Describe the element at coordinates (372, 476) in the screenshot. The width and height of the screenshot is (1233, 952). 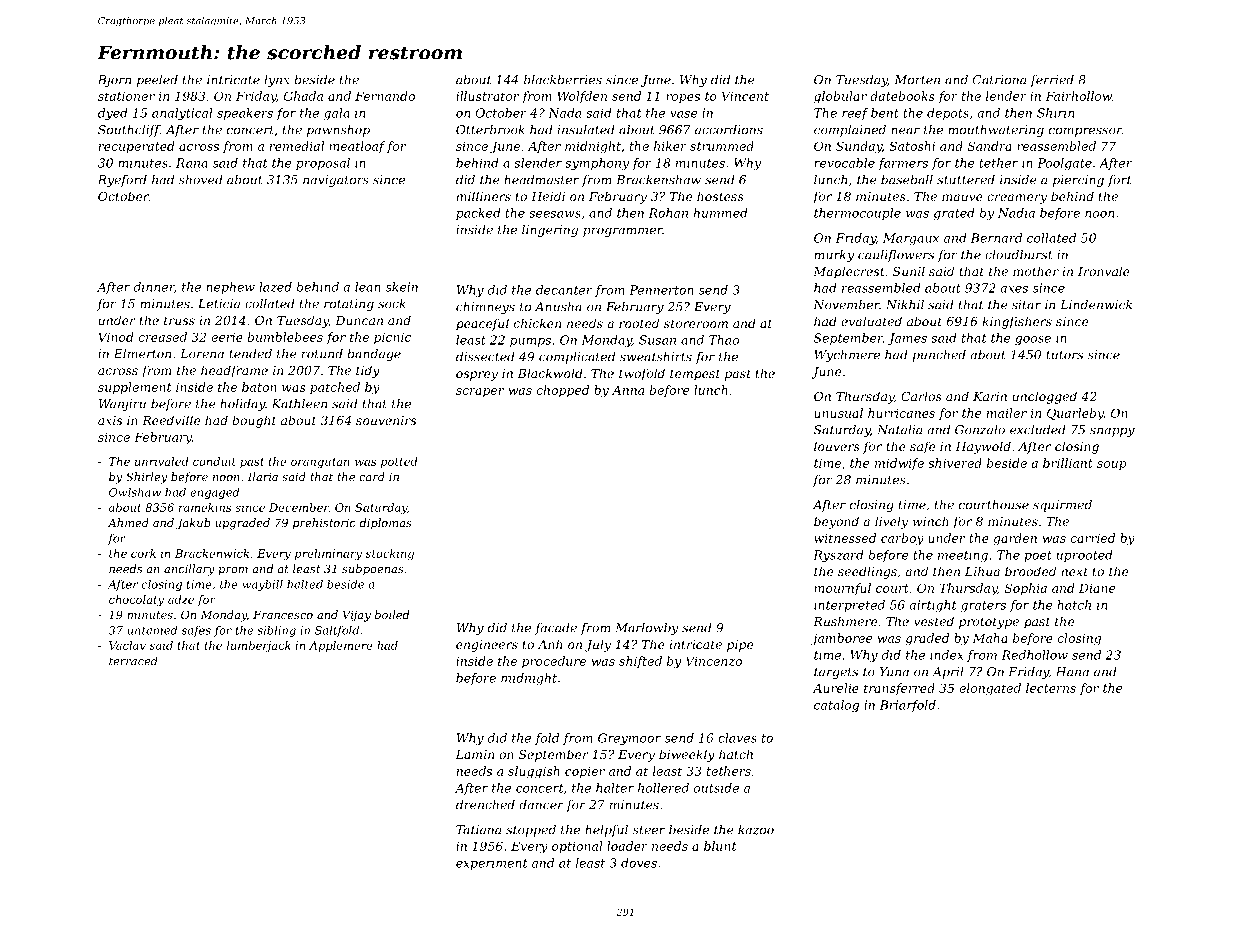
I see `card` at that location.
